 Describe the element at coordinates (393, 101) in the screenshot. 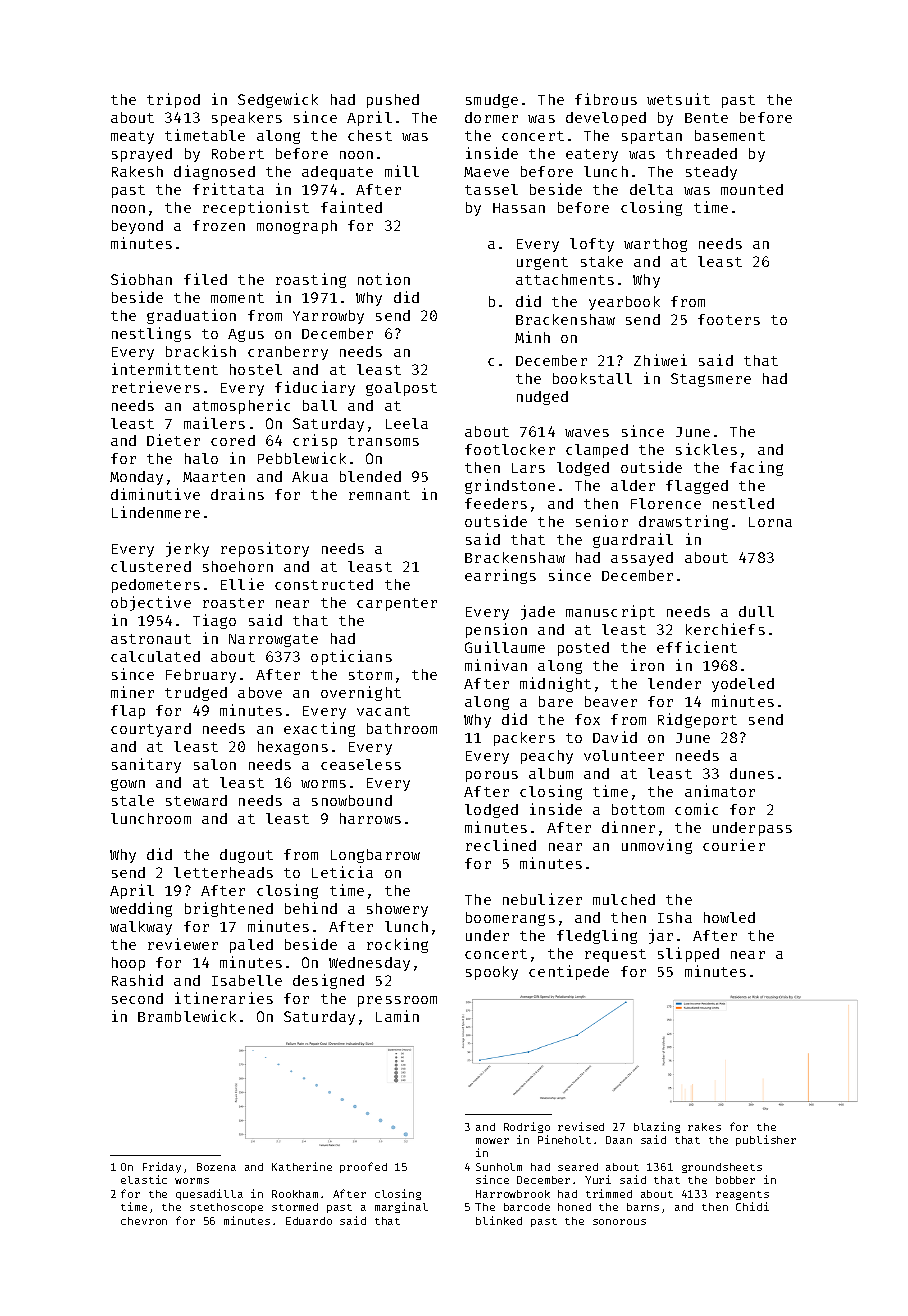

I see `pushed` at that location.
